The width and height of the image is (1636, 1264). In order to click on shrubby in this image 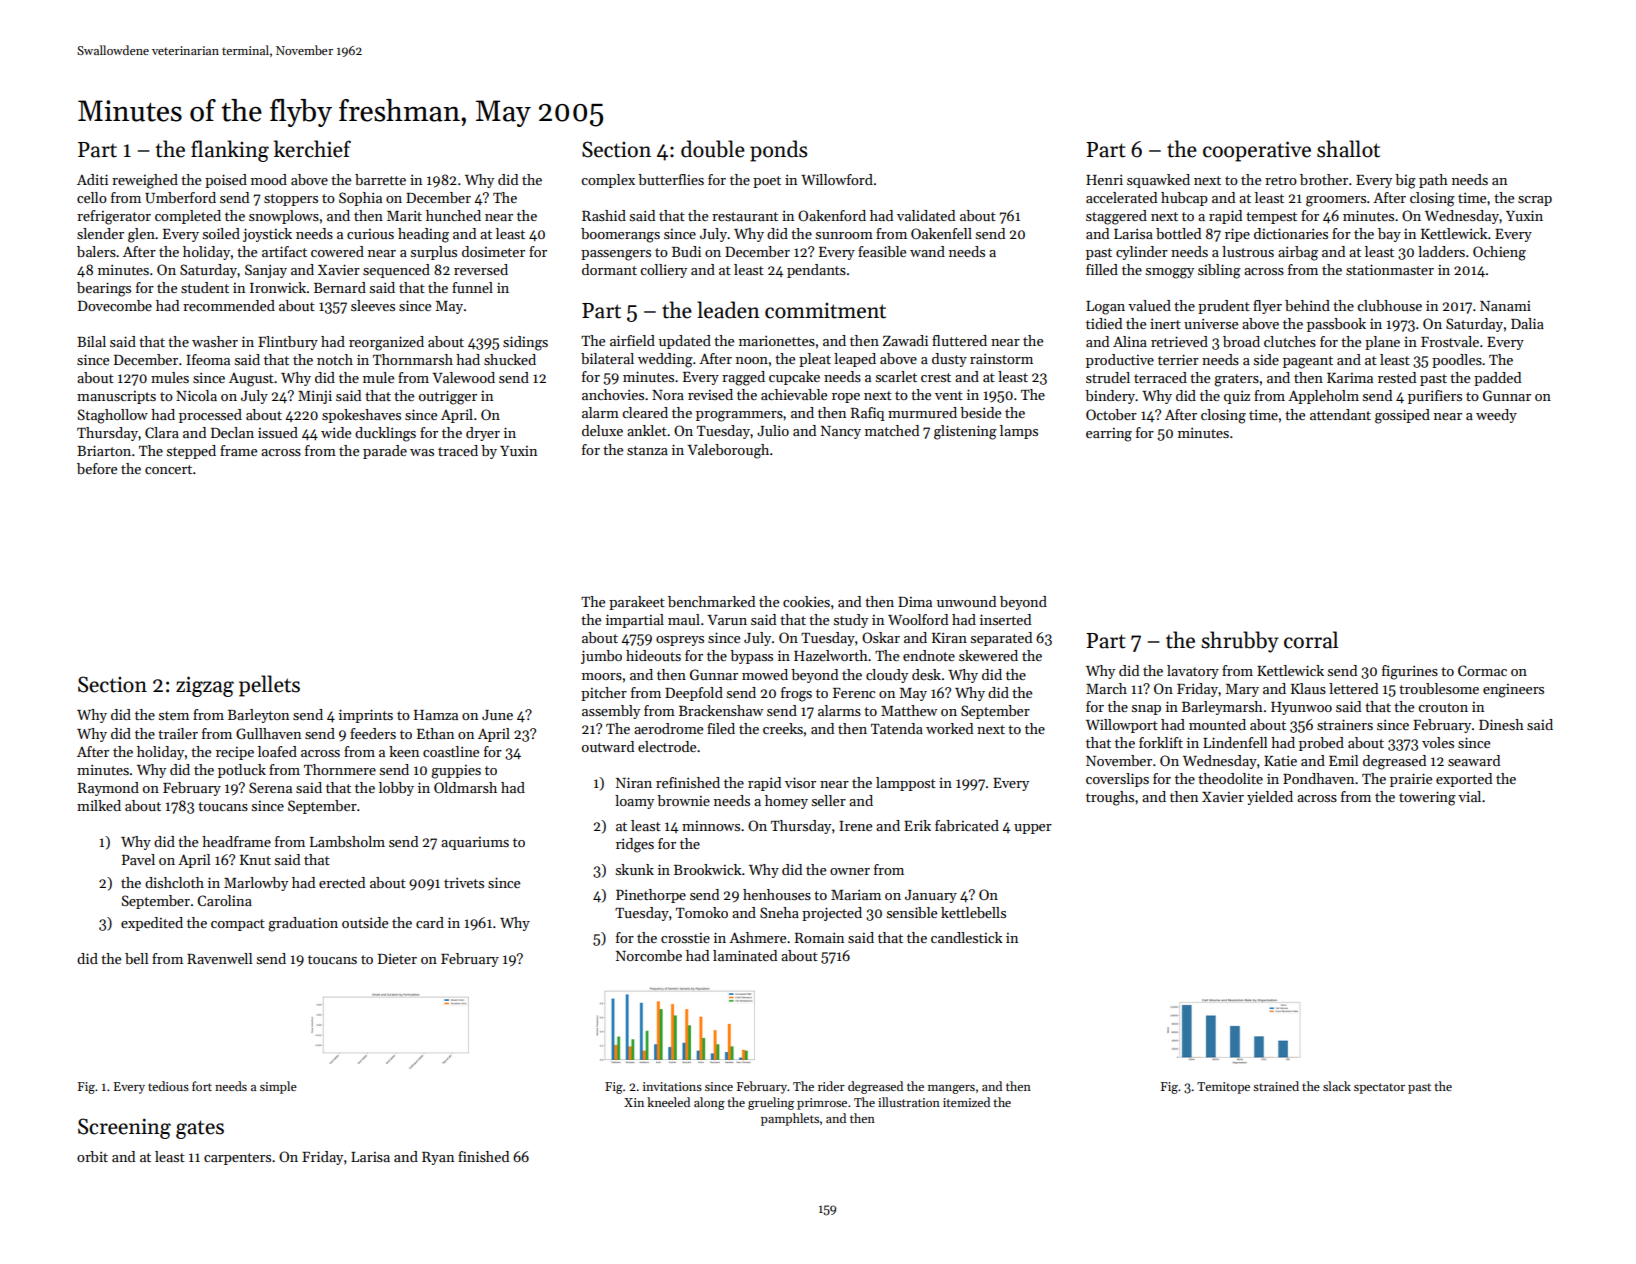, I will do `click(1239, 642)`.
